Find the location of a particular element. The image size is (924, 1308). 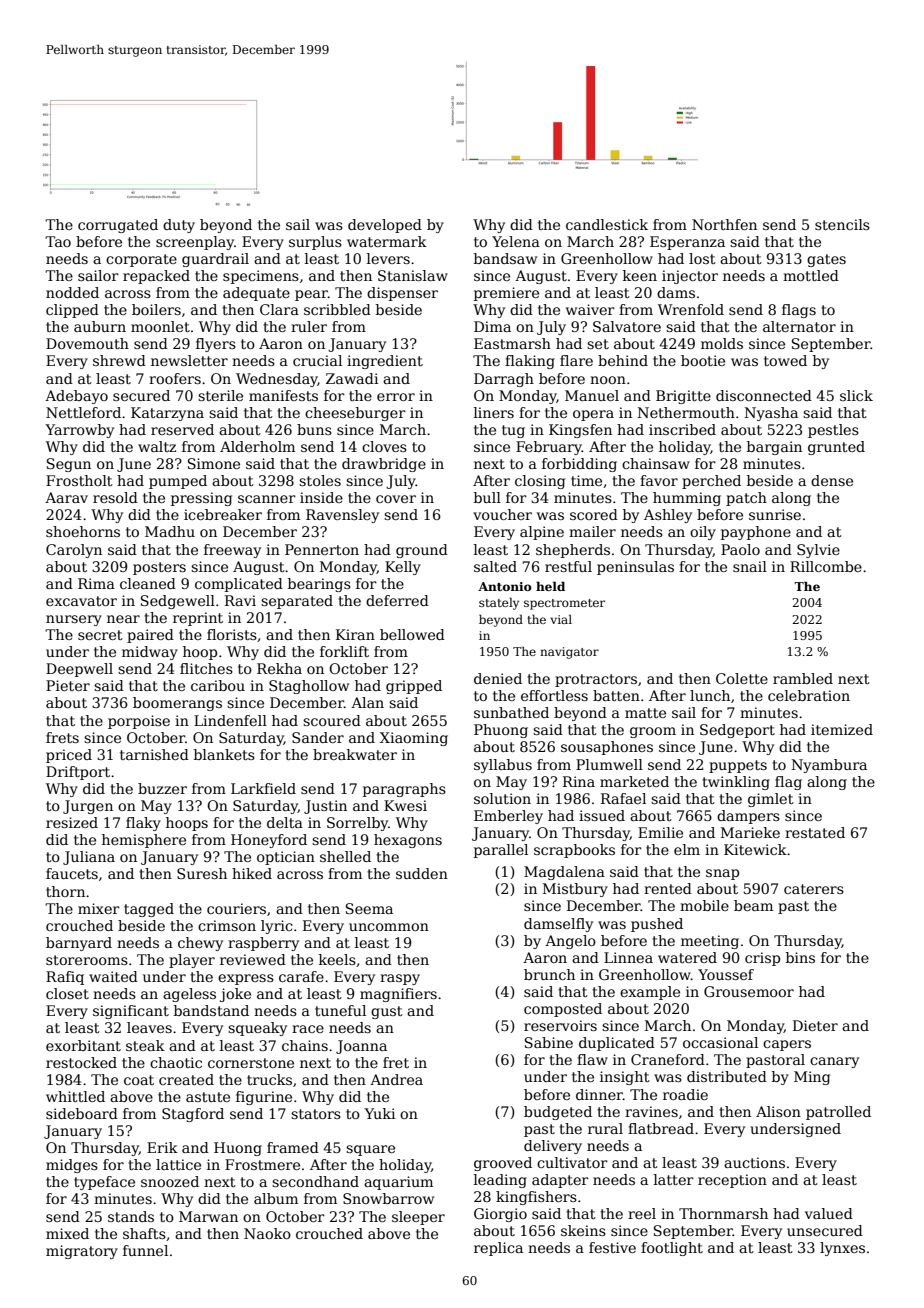

square is located at coordinates (370, 1150).
